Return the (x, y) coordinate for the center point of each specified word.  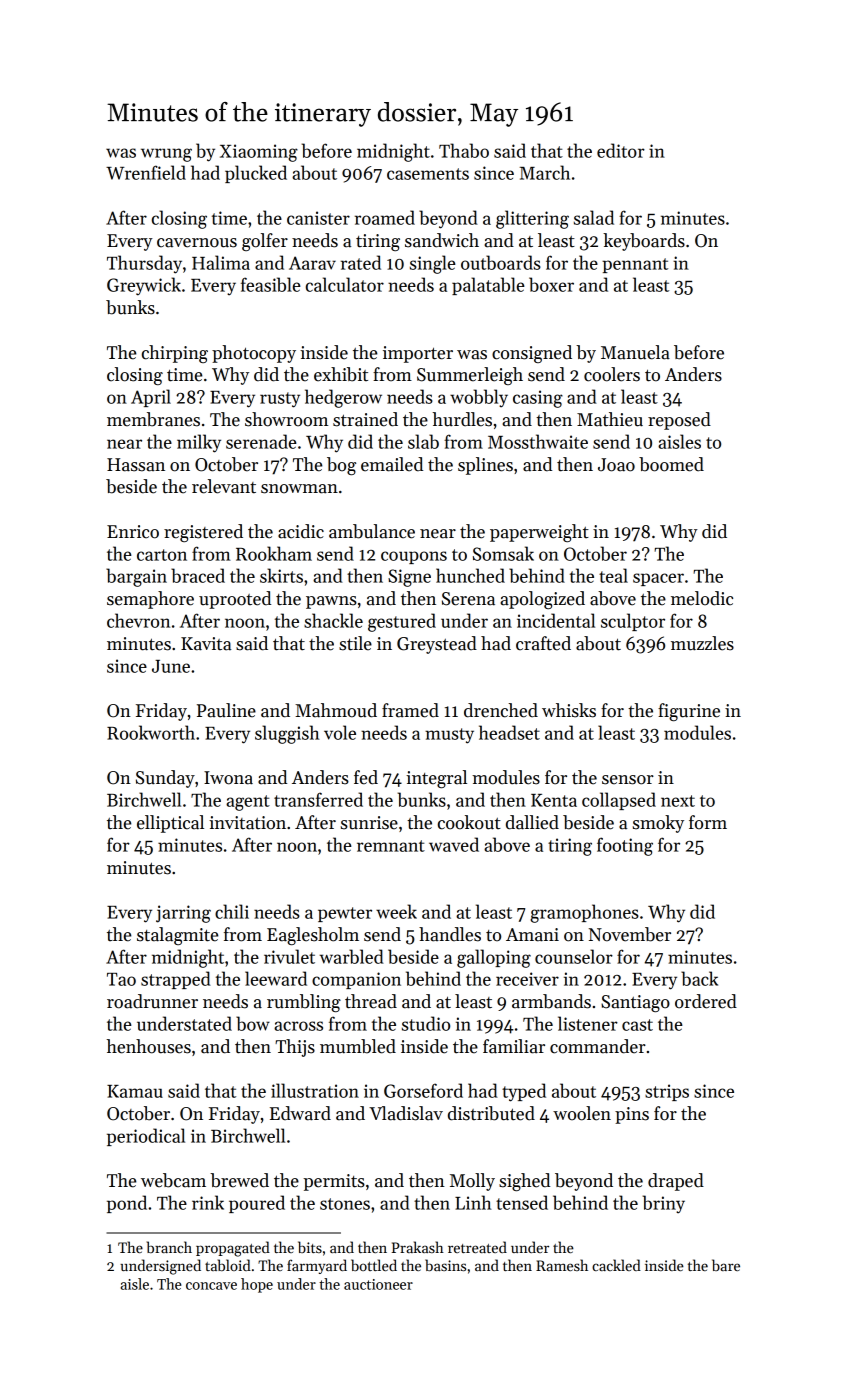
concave (211, 1286)
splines (485, 466)
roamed (385, 217)
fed (366, 777)
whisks (569, 710)
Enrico (133, 532)
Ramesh (562, 1265)
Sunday (165, 779)
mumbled (358, 1046)
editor (621, 150)
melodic (702, 598)
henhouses (149, 1046)
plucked (256, 174)
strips (667, 1092)
